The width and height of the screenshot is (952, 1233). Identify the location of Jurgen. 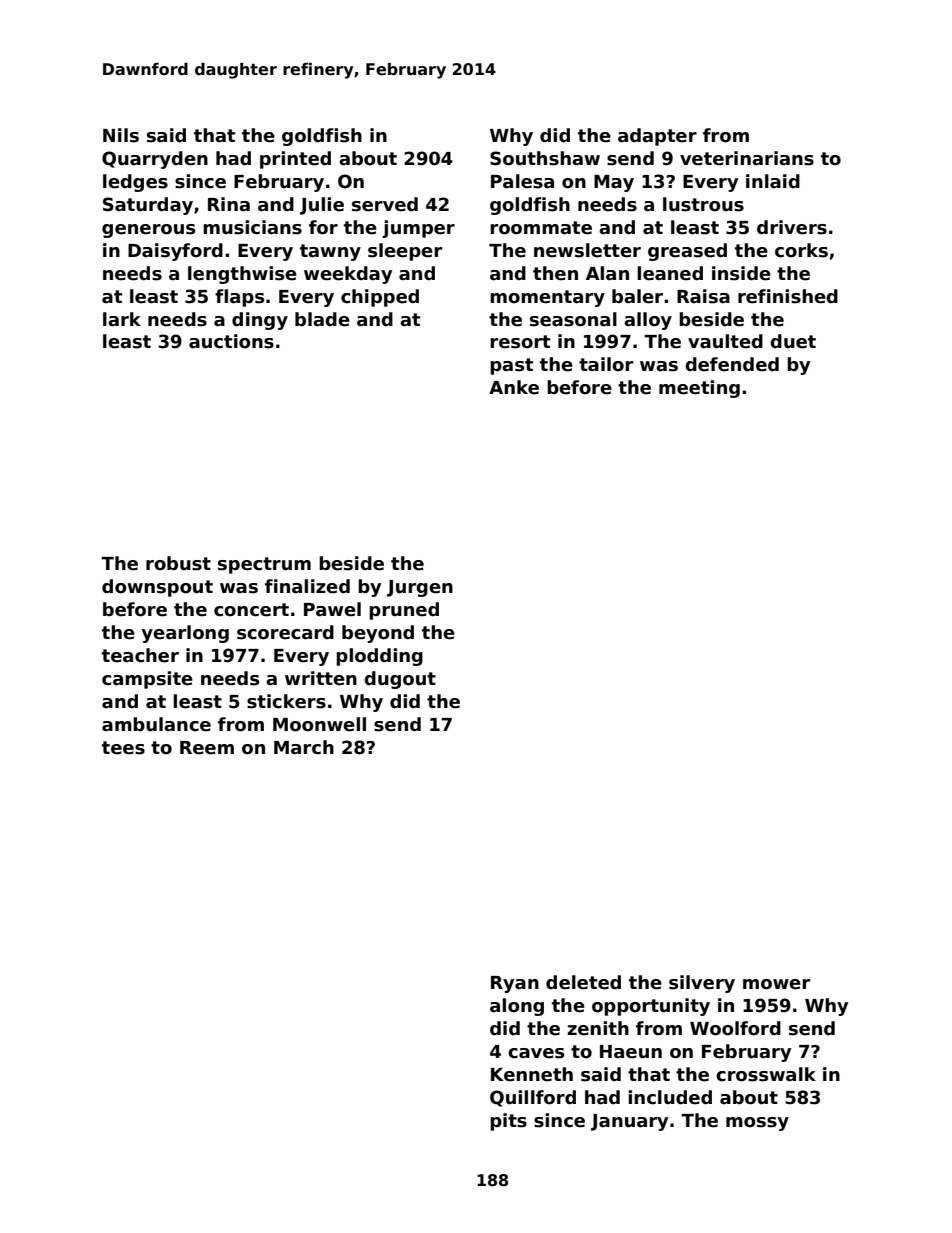
(420, 588).
